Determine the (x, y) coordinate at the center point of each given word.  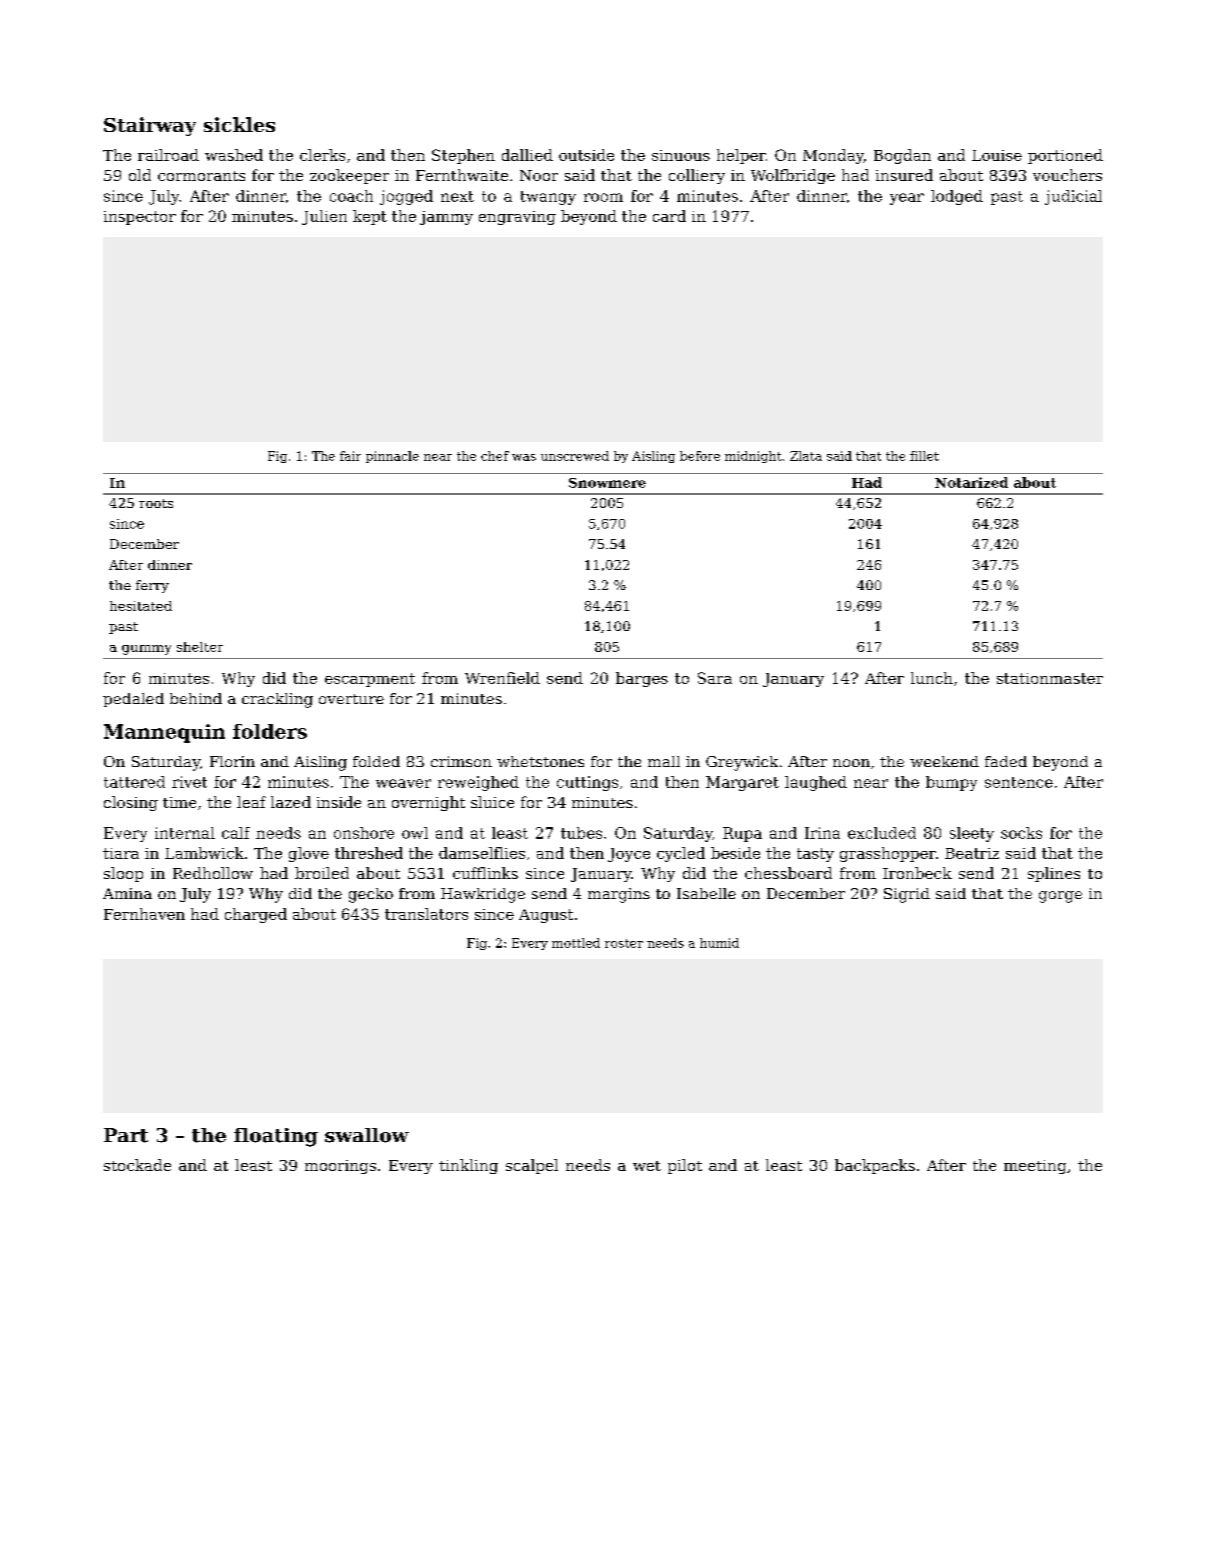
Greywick (742, 763)
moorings (340, 1167)
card (669, 216)
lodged (957, 197)
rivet (189, 782)
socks (1021, 833)
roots (156, 503)
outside (586, 155)
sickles (239, 124)
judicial (1073, 197)
